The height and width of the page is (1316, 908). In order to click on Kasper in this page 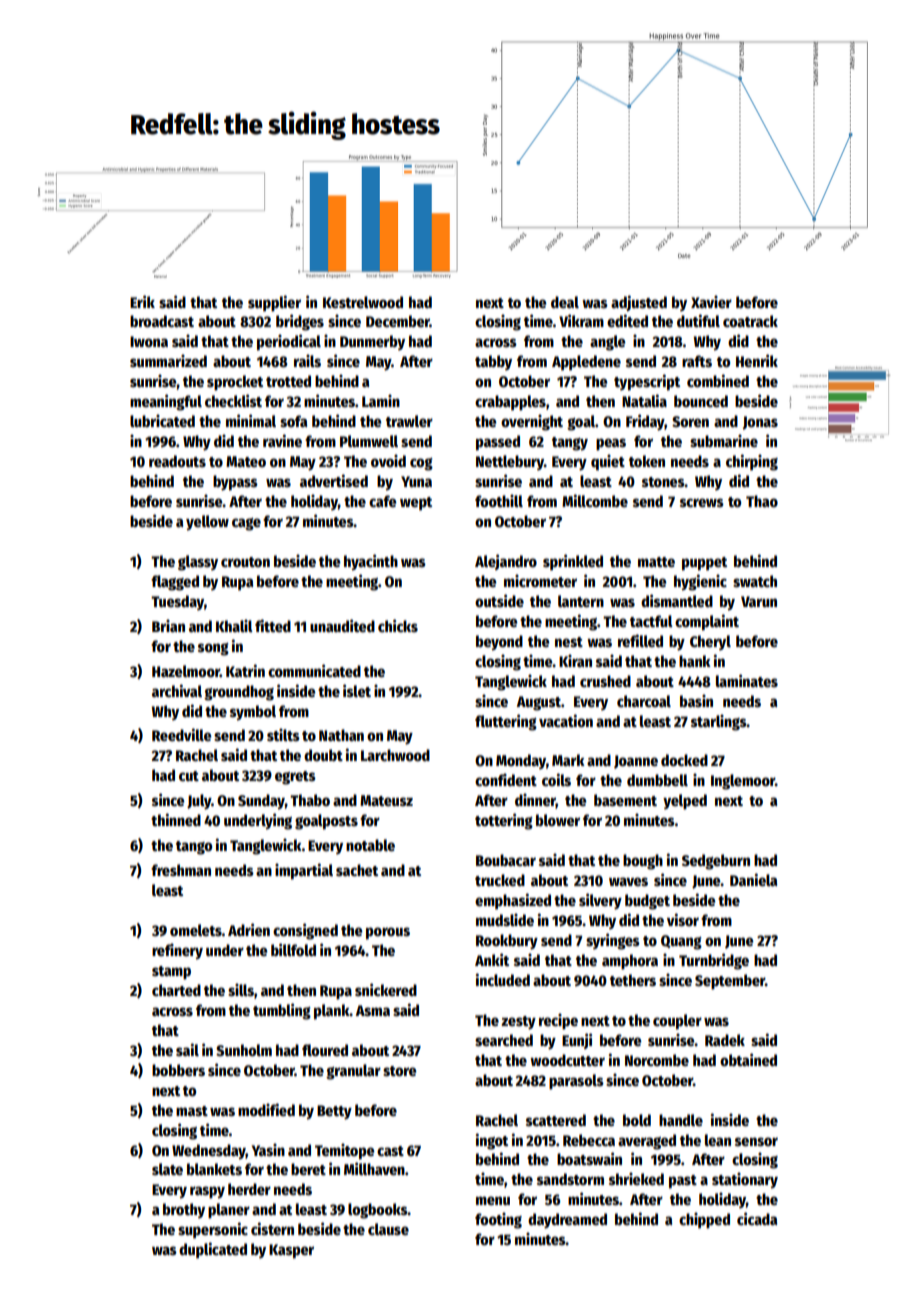, I will do `click(291, 1251)`.
